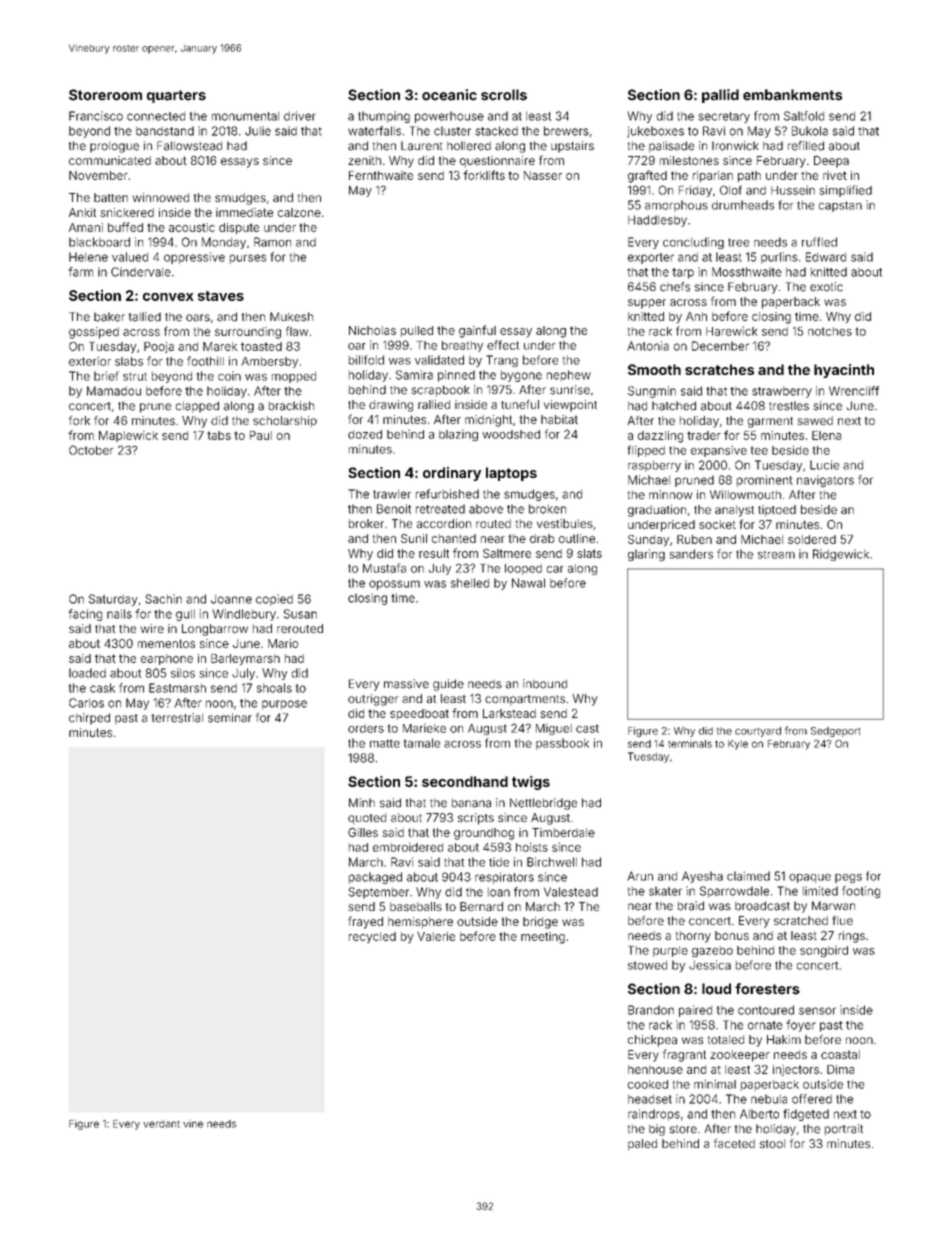  Describe the element at coordinates (176, 96) in the document. I see `quarters` at that location.
